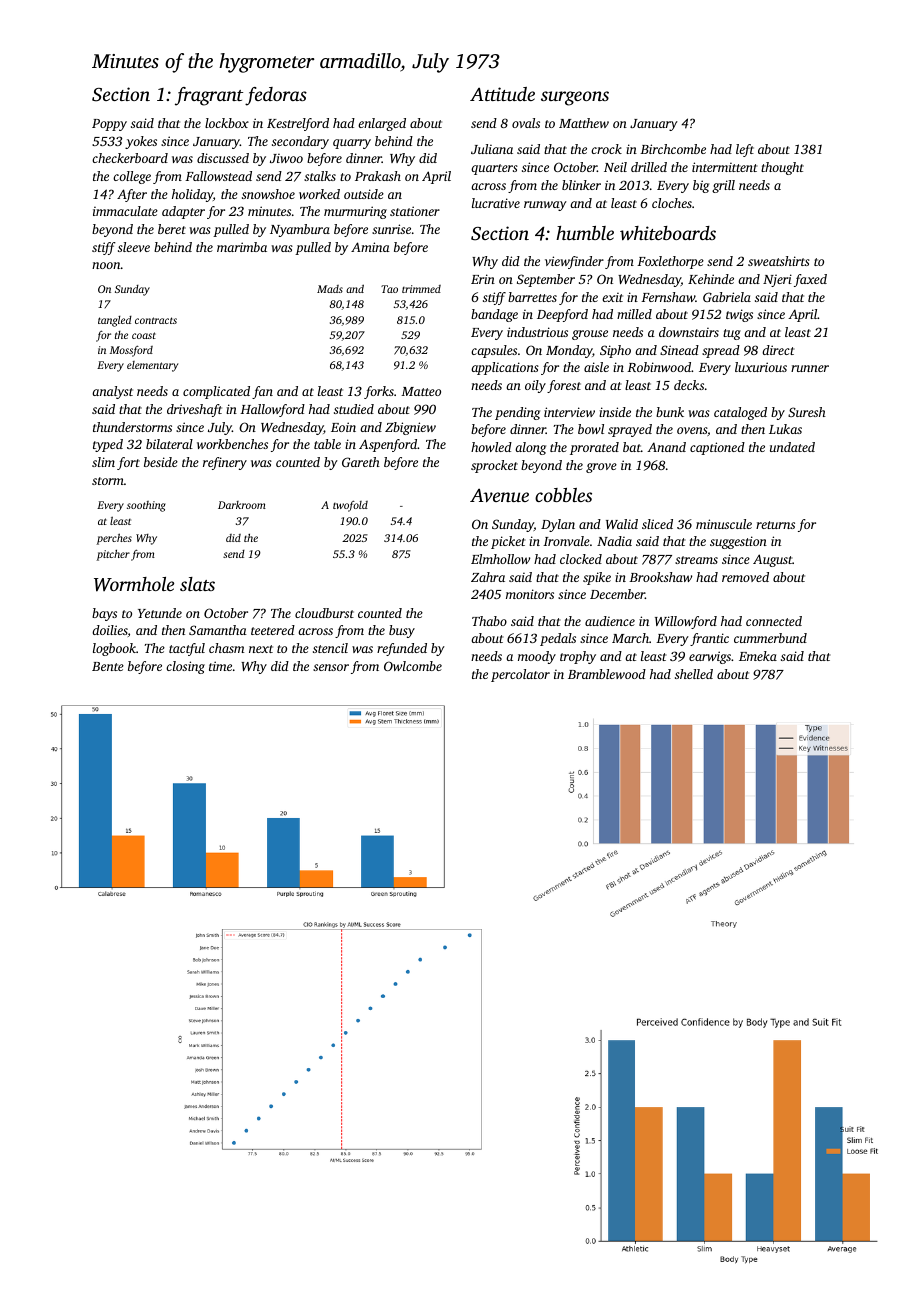 This screenshot has width=924, height=1308. What do you see at coordinates (402, 631) in the screenshot?
I see `busy` at bounding box center [402, 631].
